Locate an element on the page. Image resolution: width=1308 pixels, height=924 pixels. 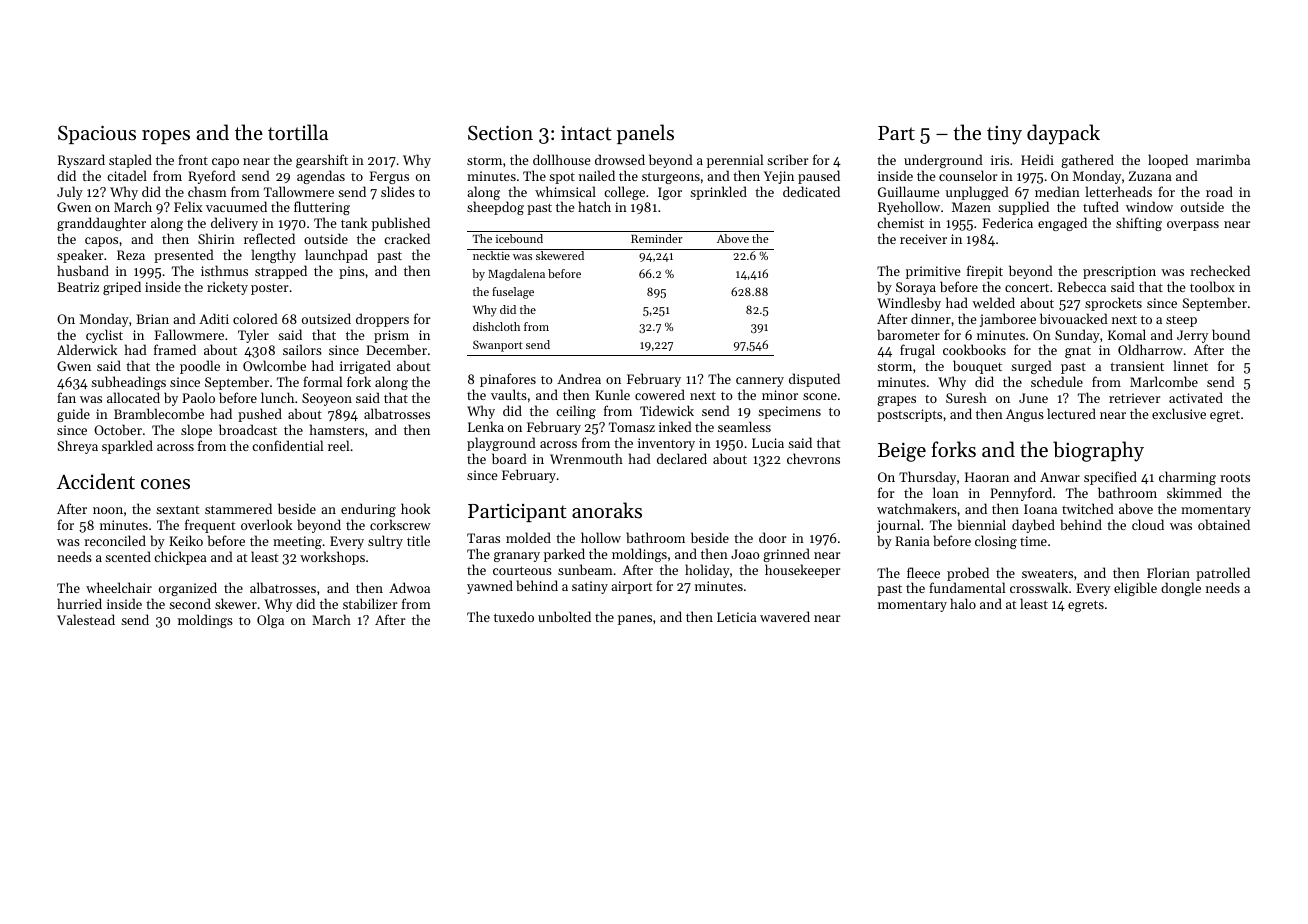
exclusive is located at coordinates (1179, 413).
